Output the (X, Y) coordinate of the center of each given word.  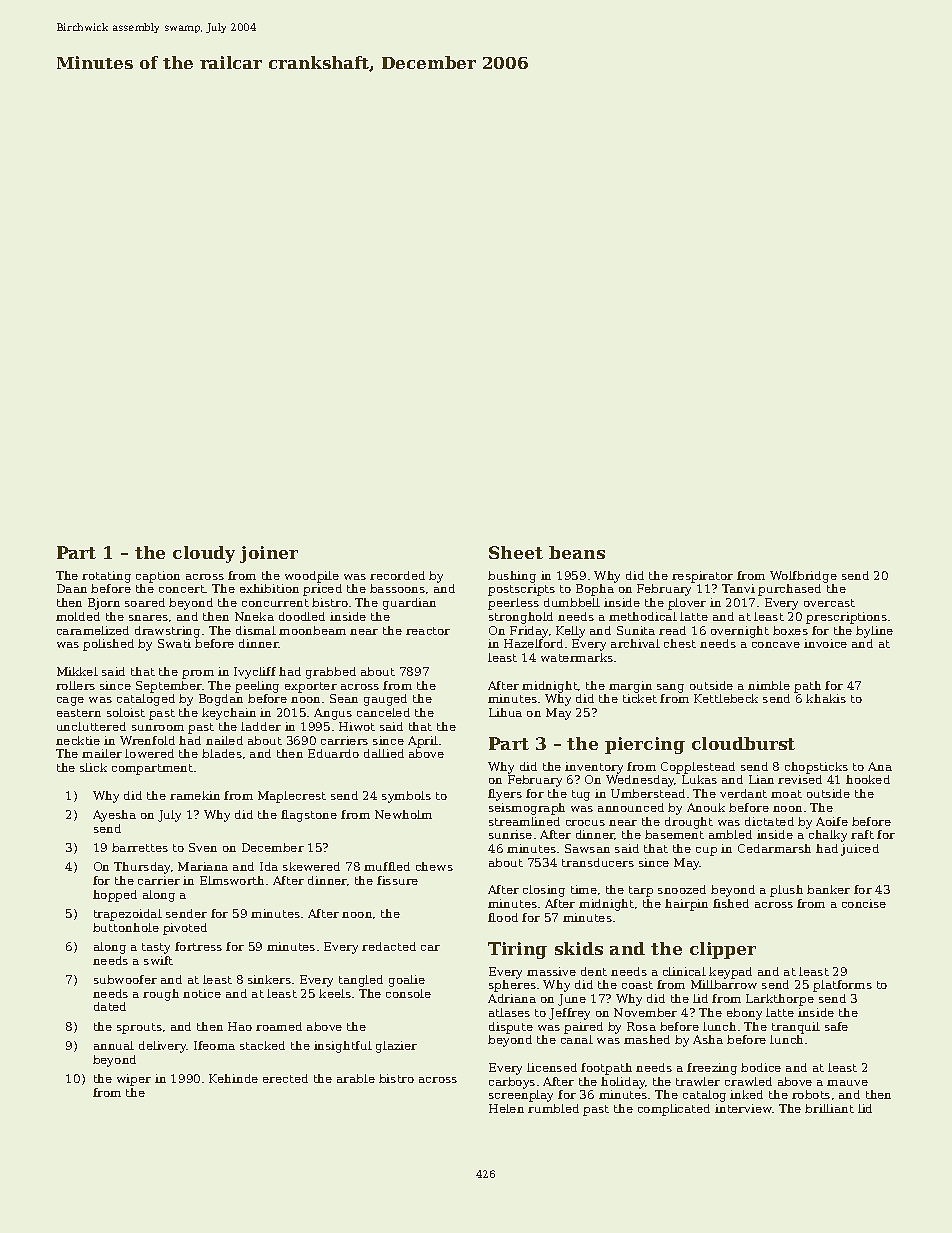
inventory (594, 768)
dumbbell (572, 602)
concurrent (275, 603)
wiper (134, 1080)
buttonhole (126, 927)
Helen (506, 1108)
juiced (860, 850)
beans (577, 552)
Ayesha (114, 816)
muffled (387, 866)
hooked (868, 779)
